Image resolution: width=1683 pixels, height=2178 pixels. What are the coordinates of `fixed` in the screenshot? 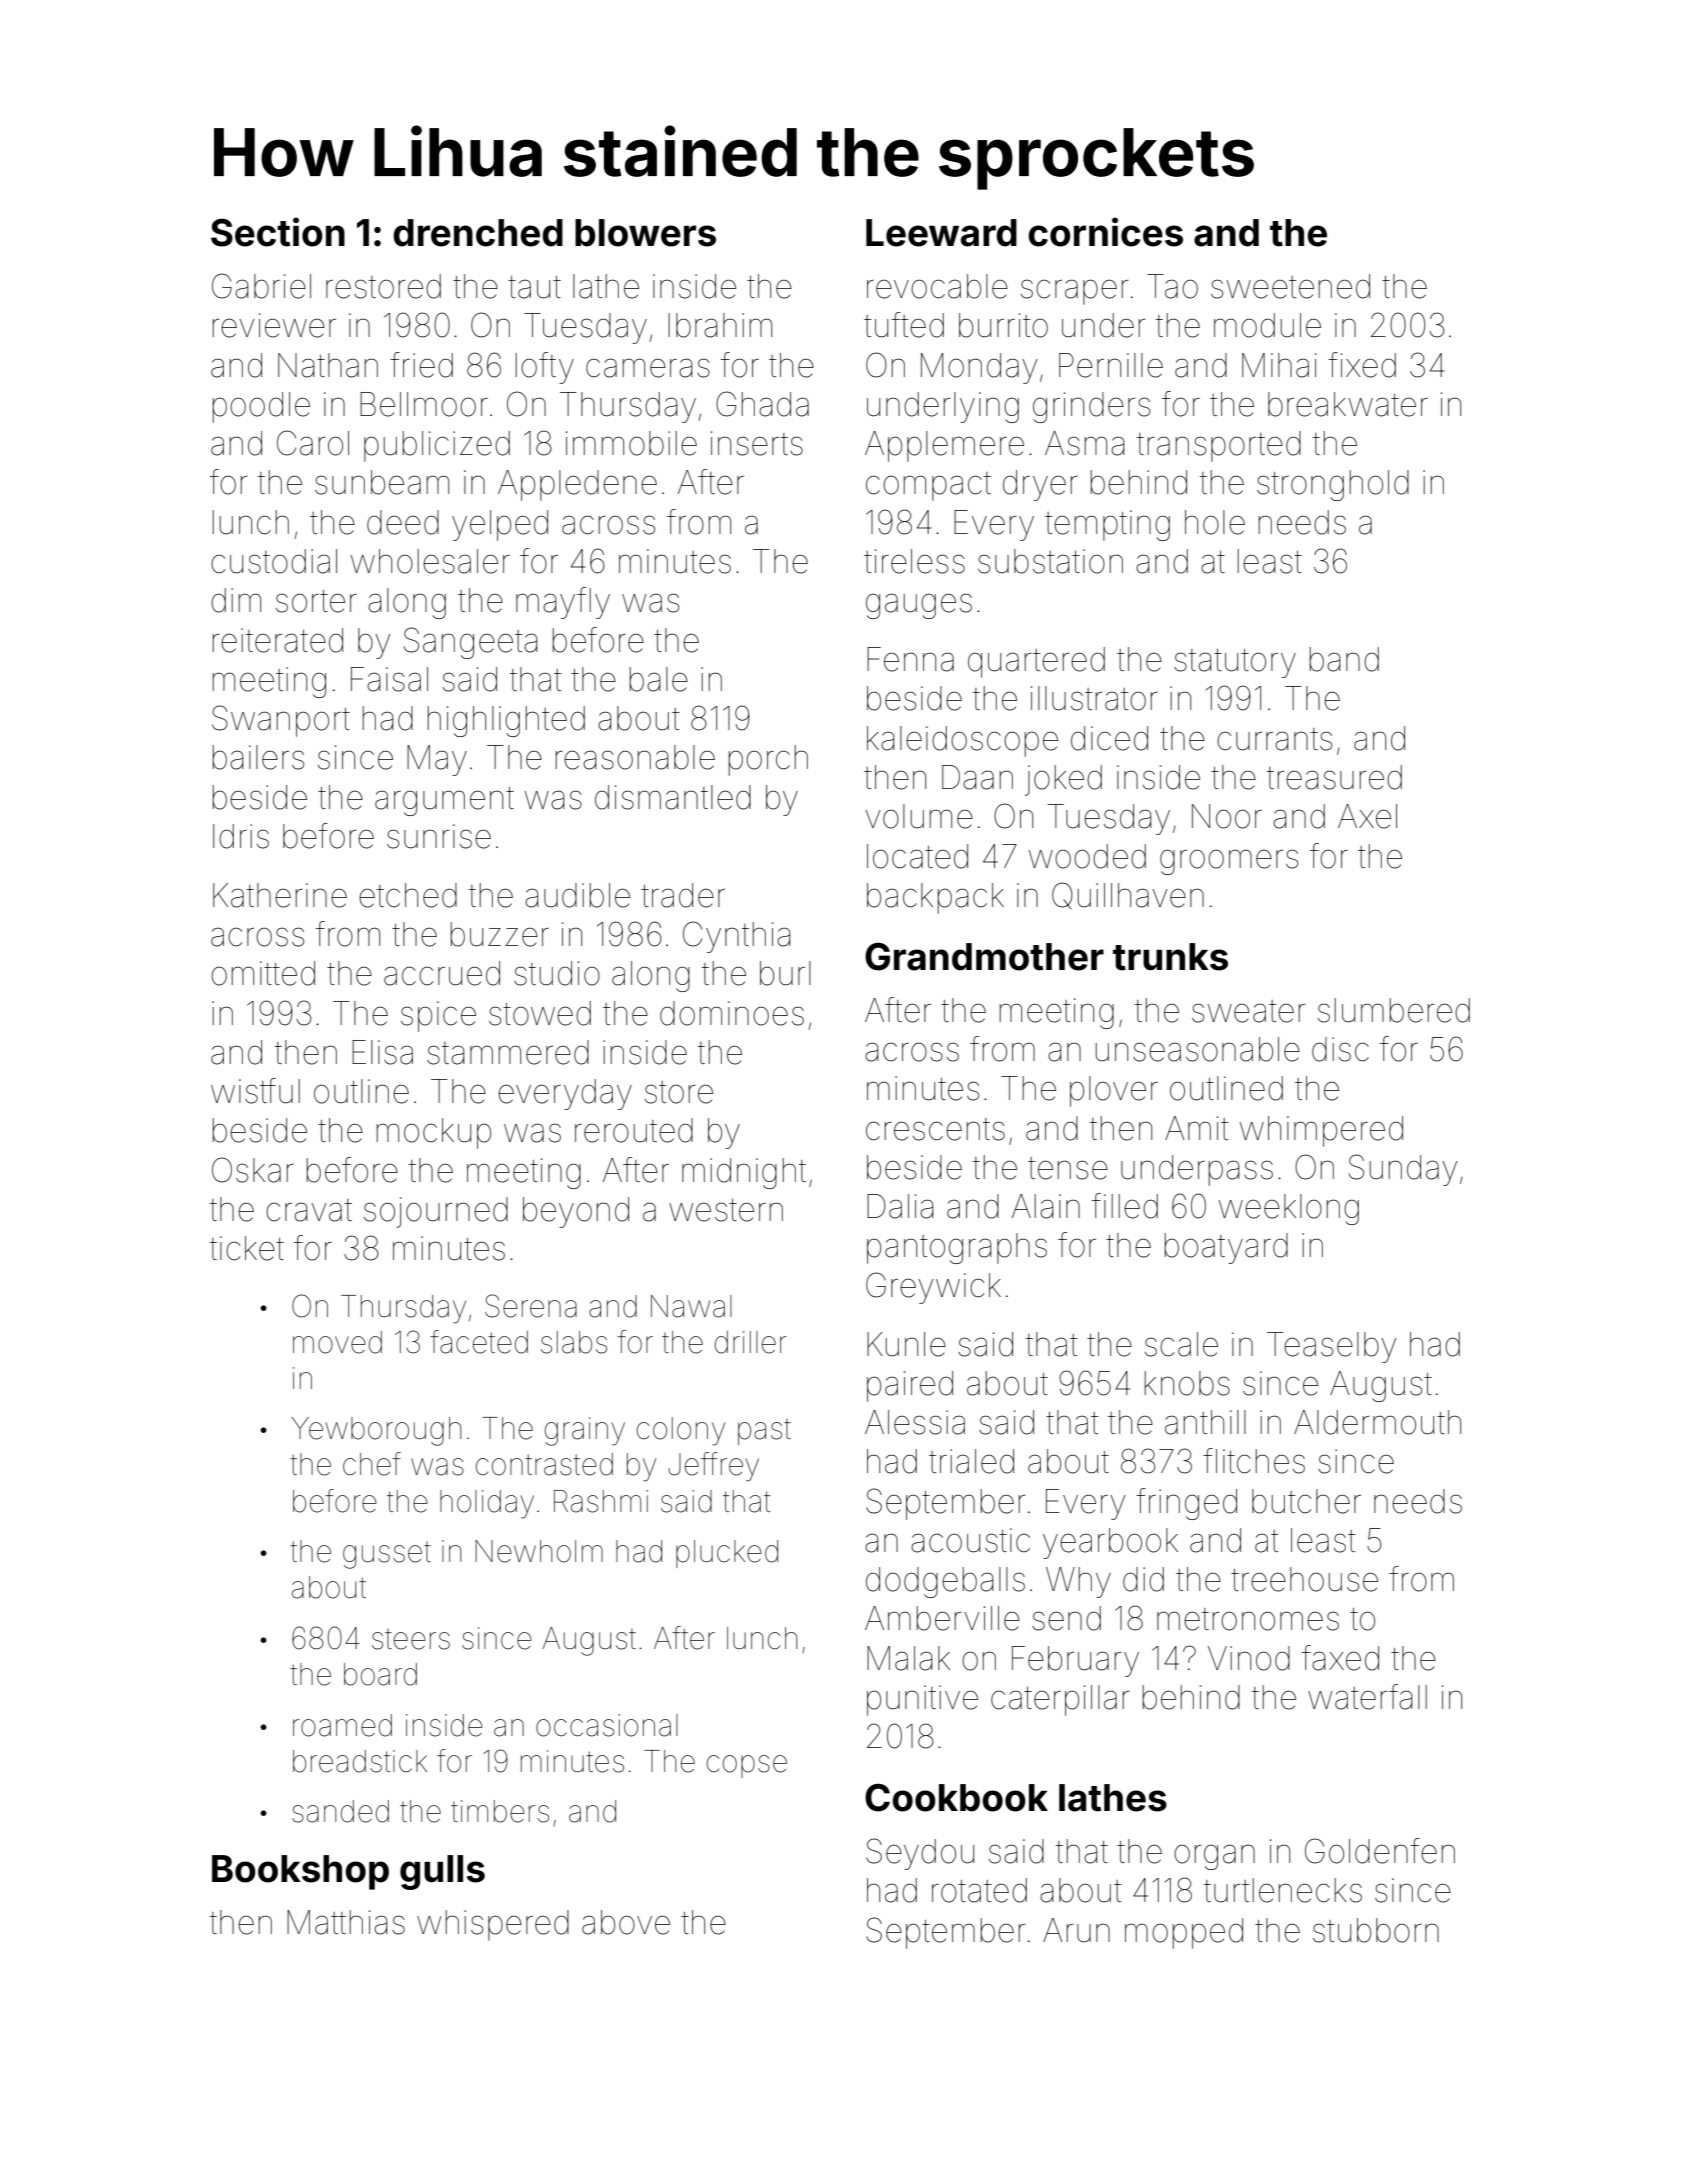 It's located at (1362, 365).
